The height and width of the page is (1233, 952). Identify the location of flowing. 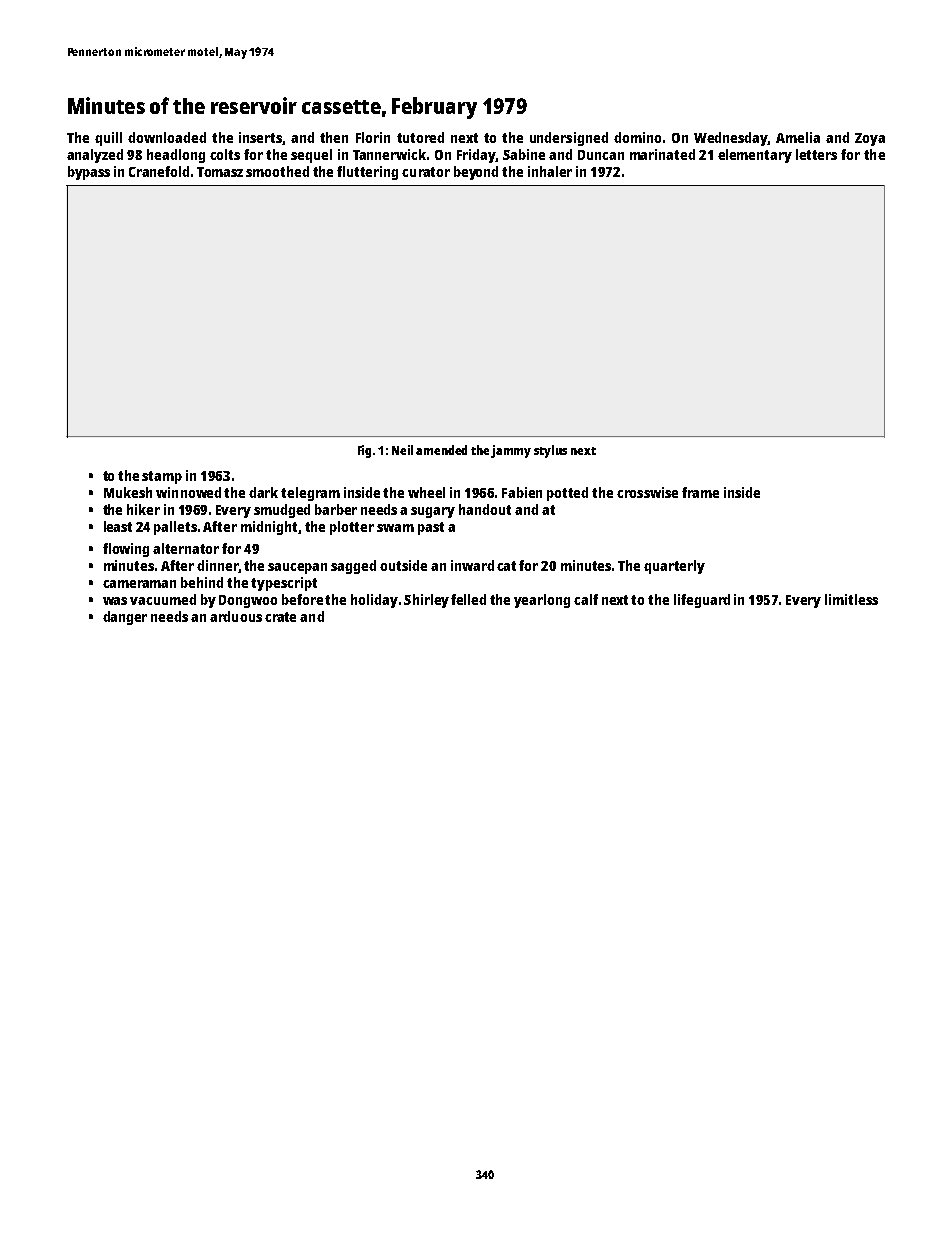
(126, 550).
